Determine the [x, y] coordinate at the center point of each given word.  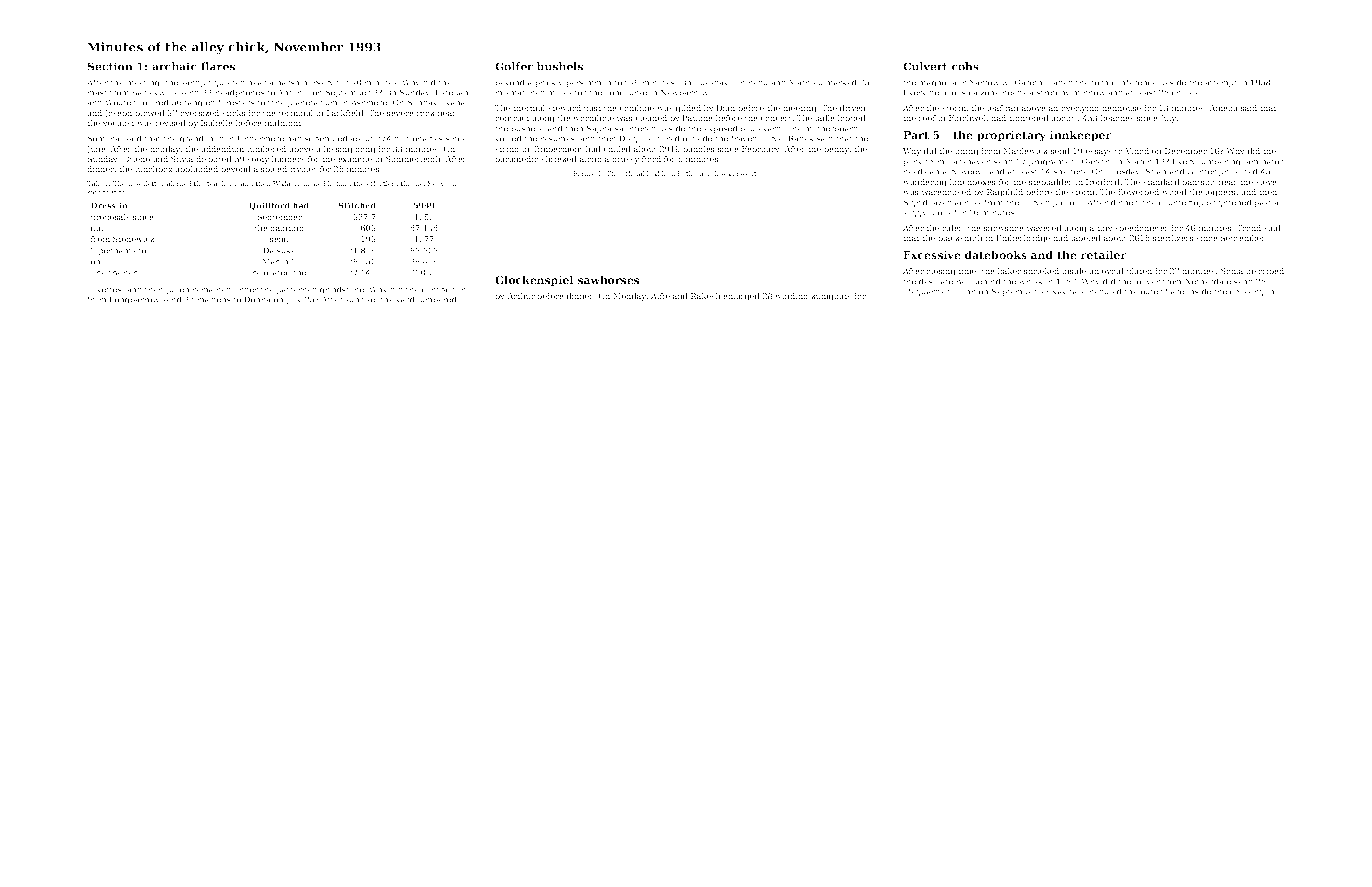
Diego [631, 139]
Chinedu [751, 82]
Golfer [514, 66]
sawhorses [608, 279]
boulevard [760, 128]
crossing [1247, 292]
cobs [965, 66]
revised [171, 123]
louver [1147, 281]
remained [211, 289]
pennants [117, 251]
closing [940, 272]
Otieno [136, 159]
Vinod [1137, 151]
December [1186, 151]
